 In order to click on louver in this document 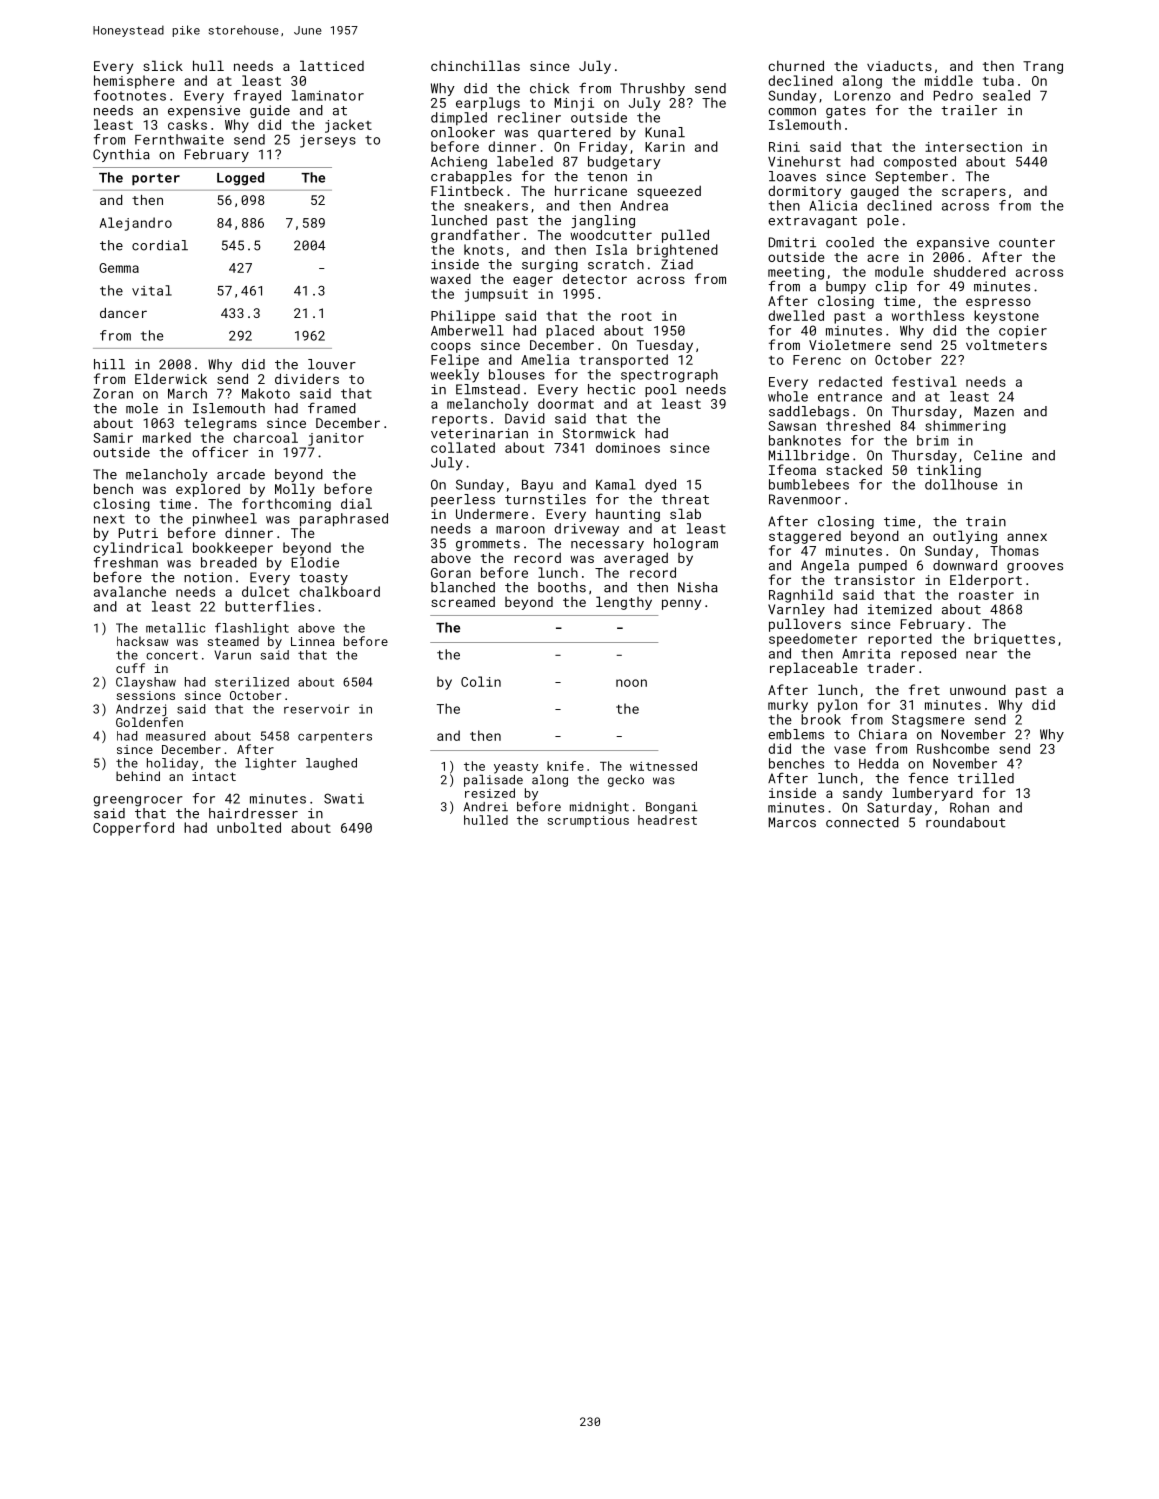, I will do `click(332, 364)`.
